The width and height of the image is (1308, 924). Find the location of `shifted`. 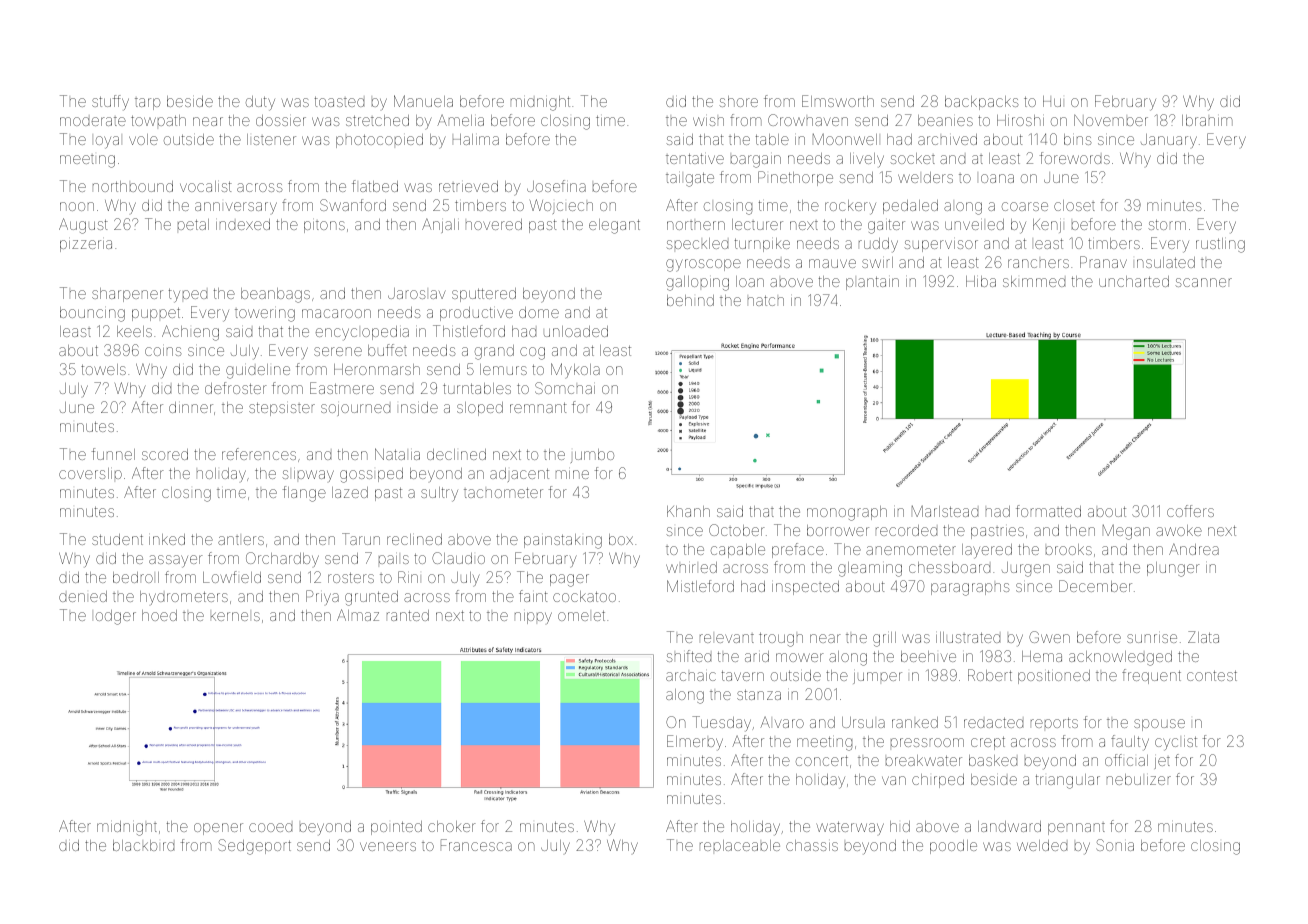

shifted is located at coordinates (688, 656).
